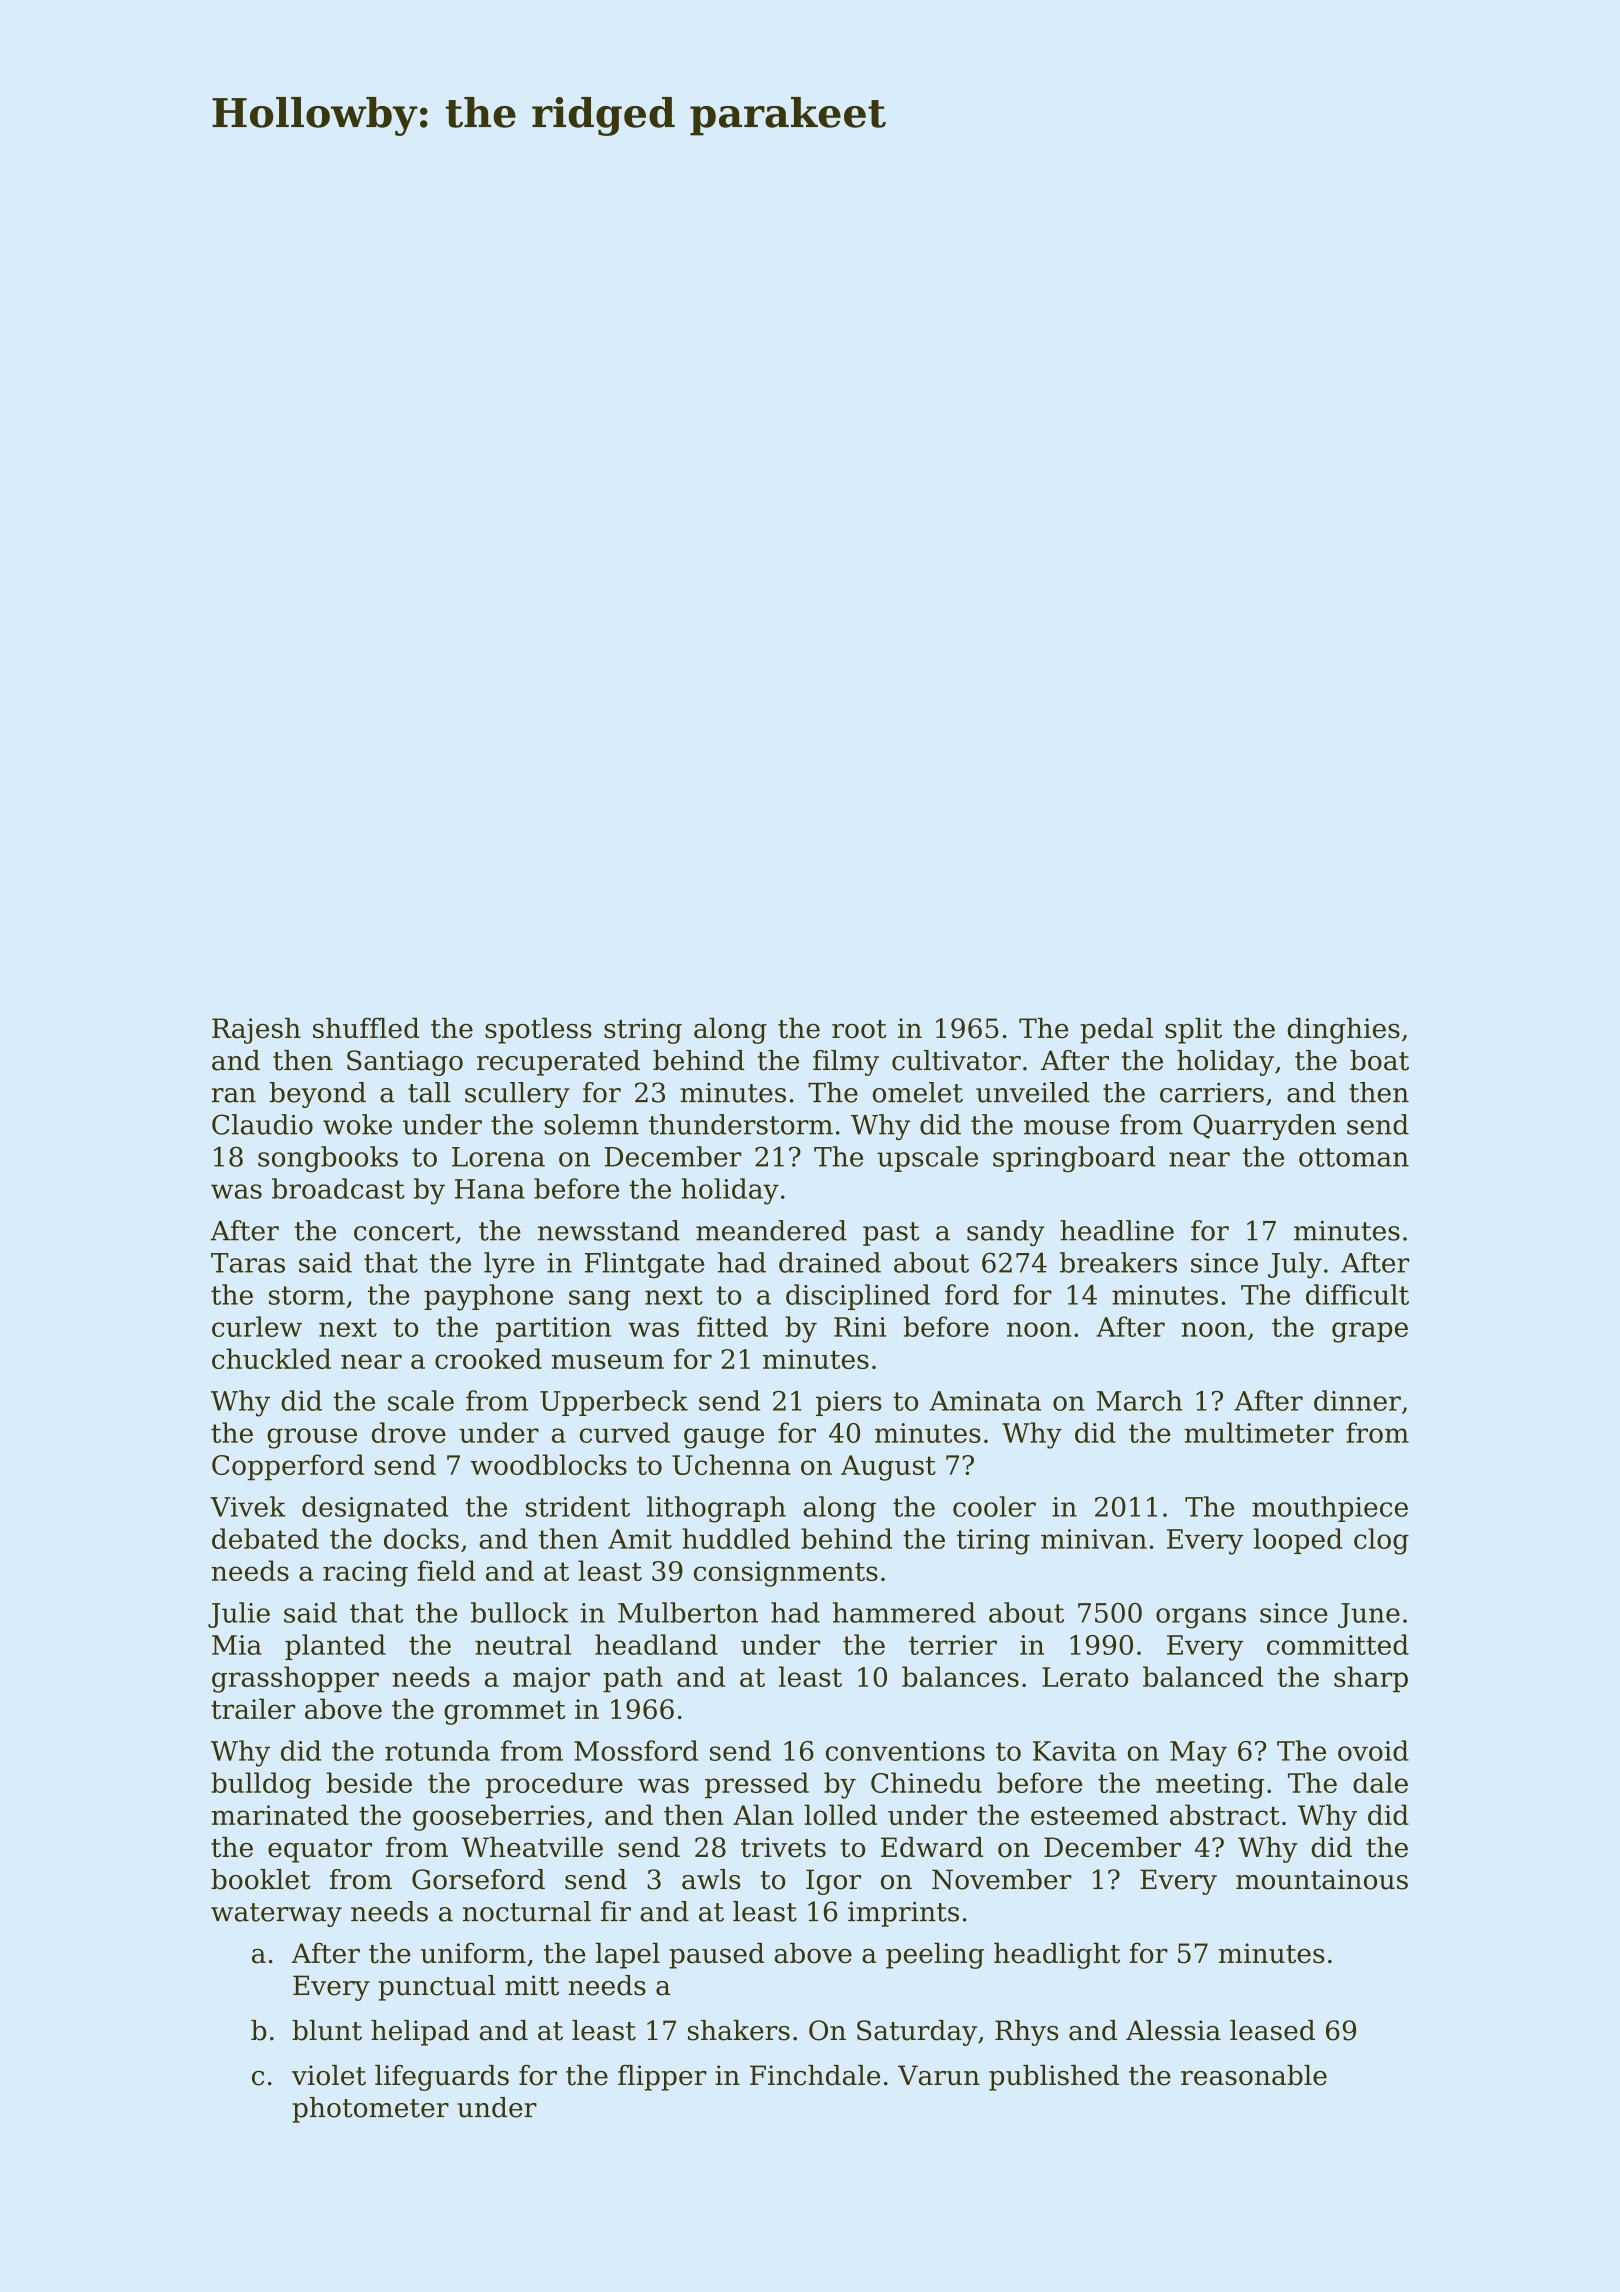 This page has height=2292, width=1620. Describe the element at coordinates (905, 1751) in the page. I see `conventions` at that location.
